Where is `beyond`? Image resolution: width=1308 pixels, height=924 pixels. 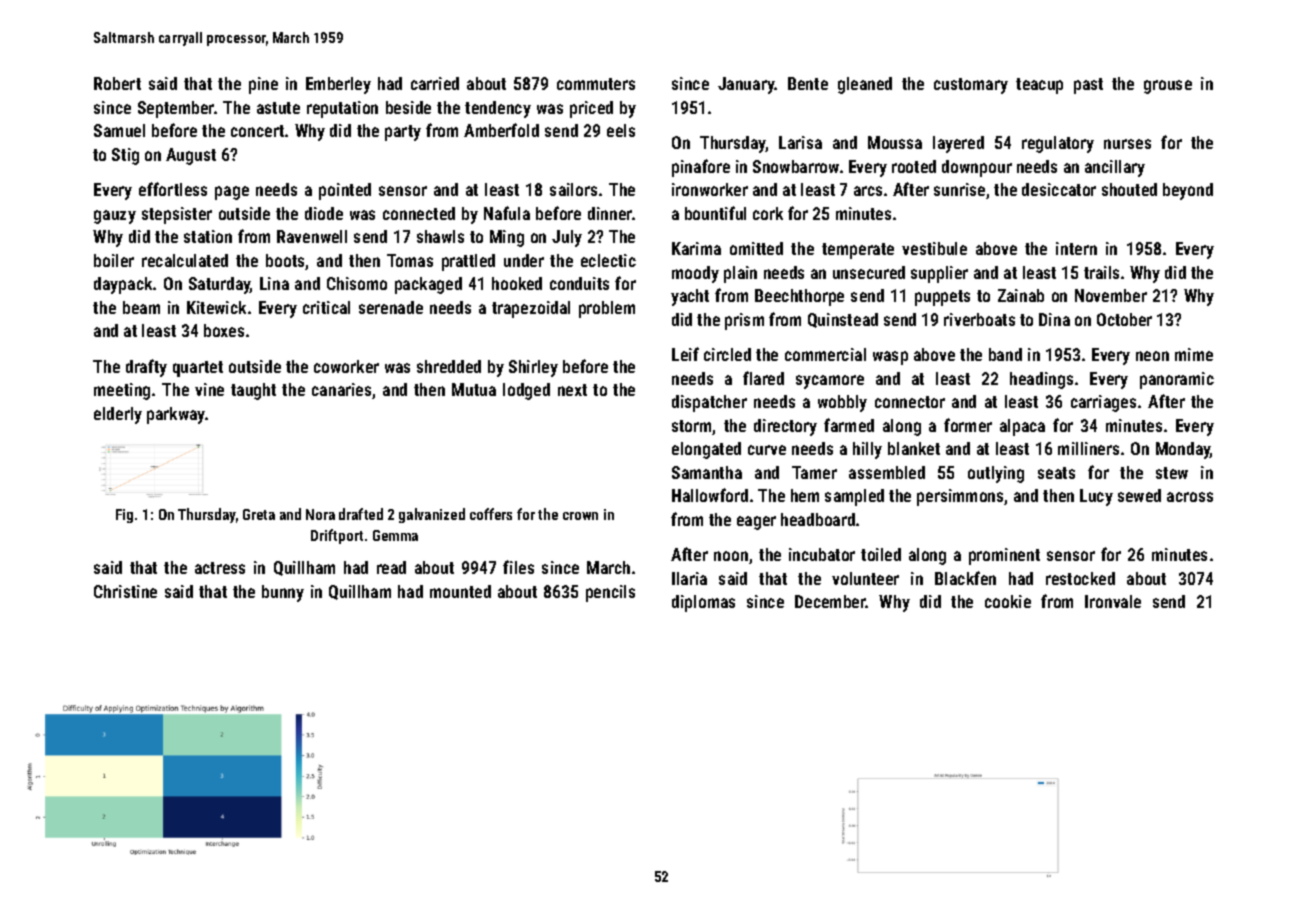 beyond is located at coordinates (1188, 191).
